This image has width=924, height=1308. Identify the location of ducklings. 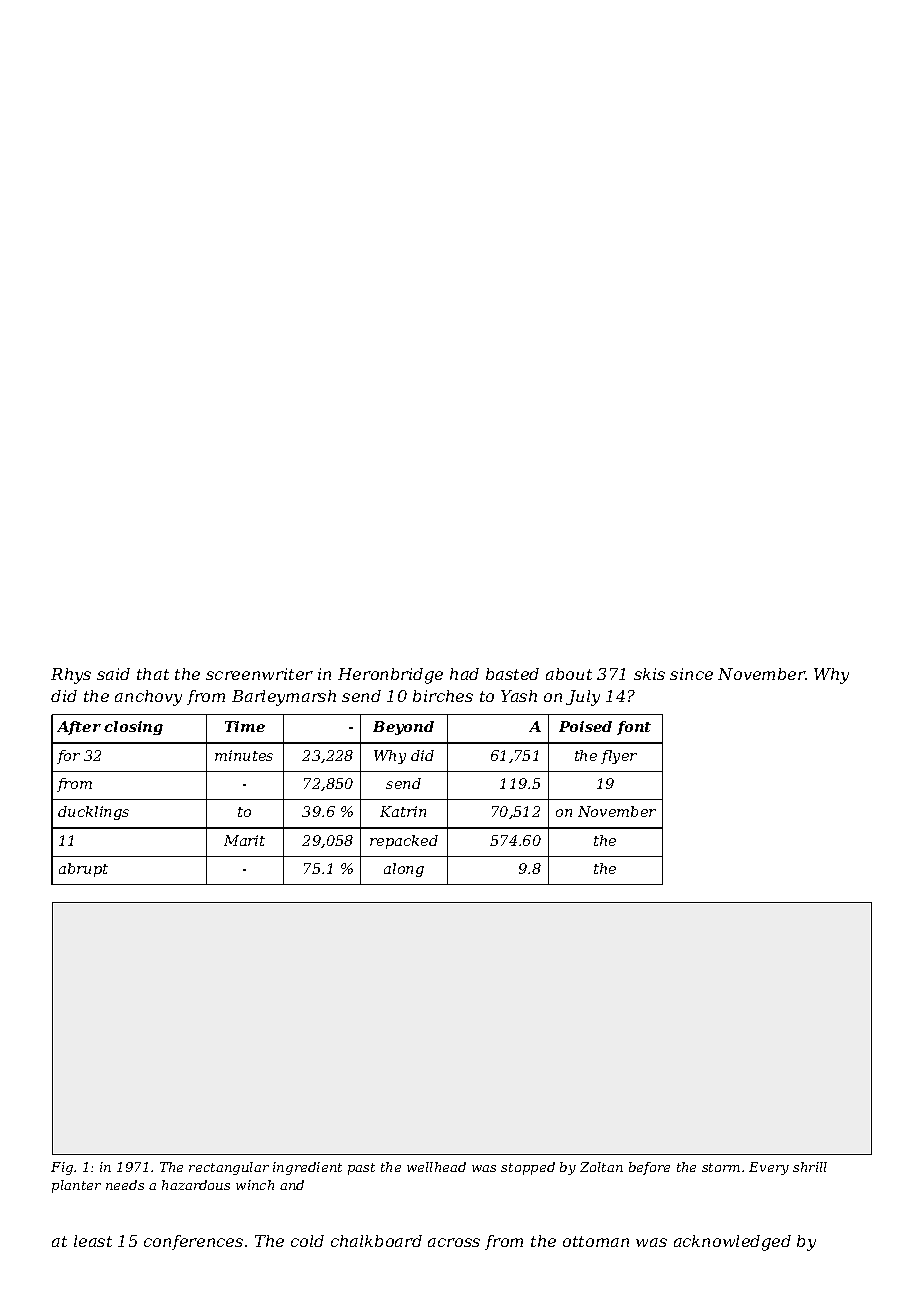
(93, 813).
